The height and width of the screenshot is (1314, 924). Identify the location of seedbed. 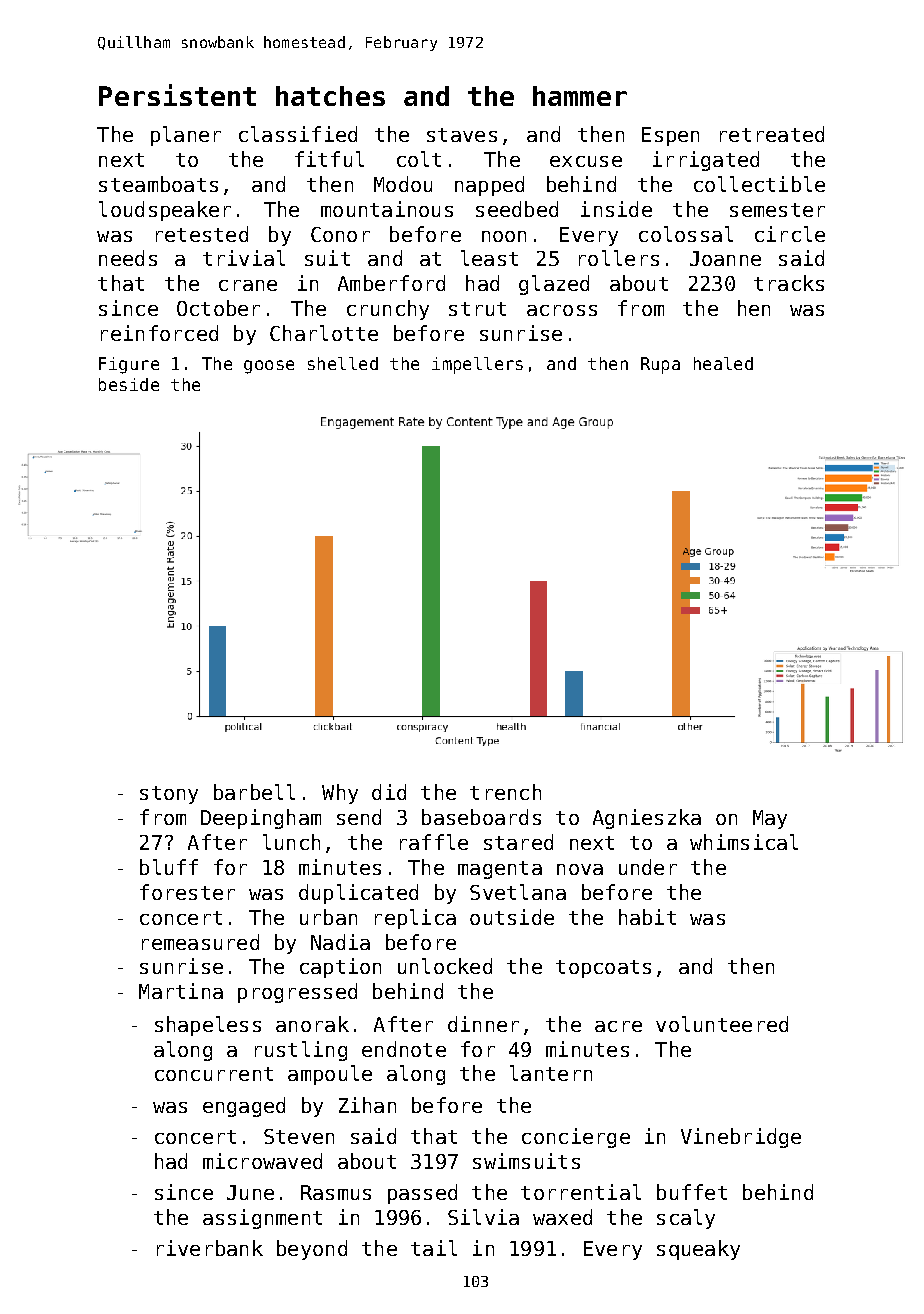
(517, 209).
